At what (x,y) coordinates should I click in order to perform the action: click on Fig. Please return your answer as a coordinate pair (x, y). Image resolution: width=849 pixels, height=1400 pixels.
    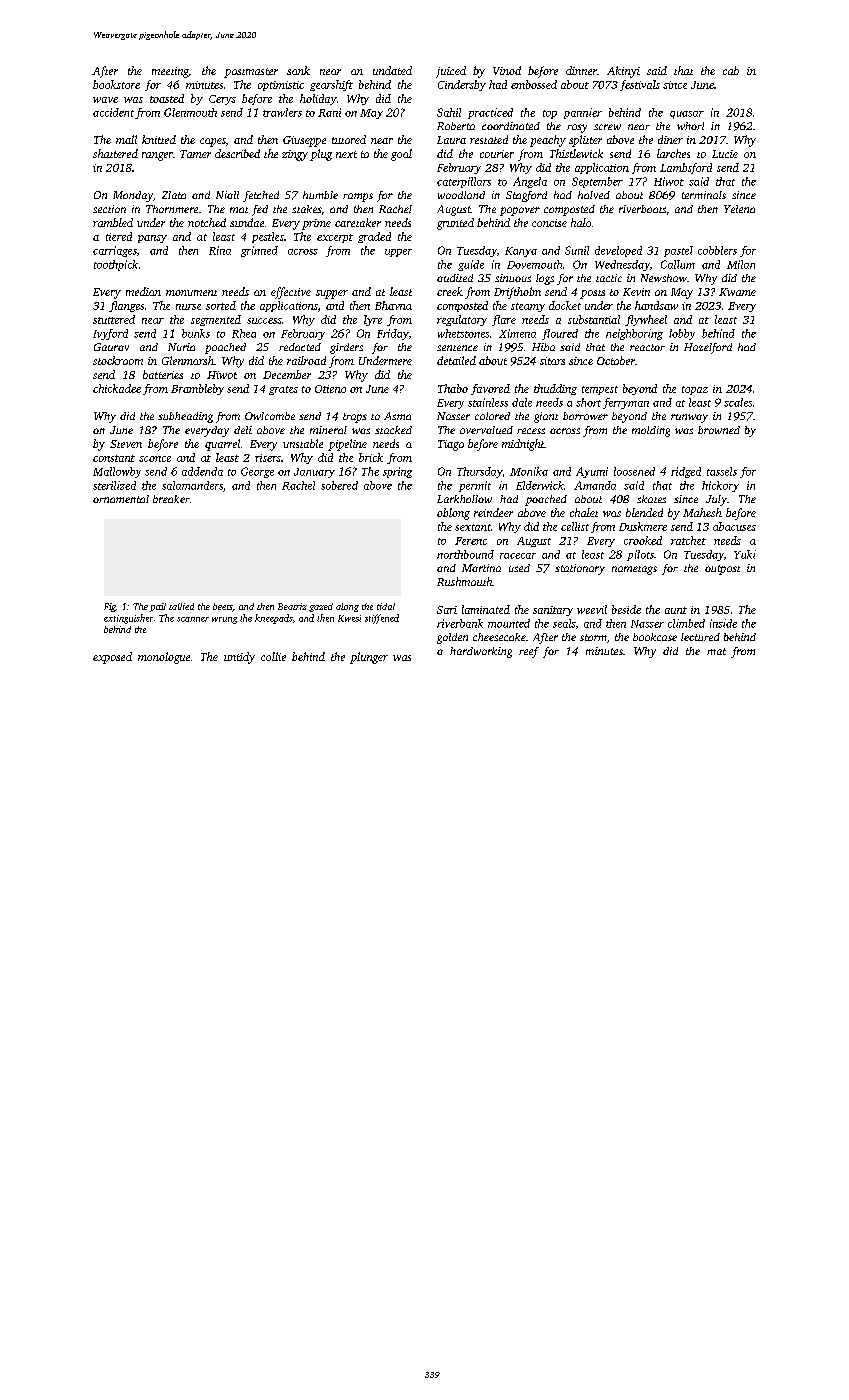
    Looking at the image, I should click on (110, 607).
